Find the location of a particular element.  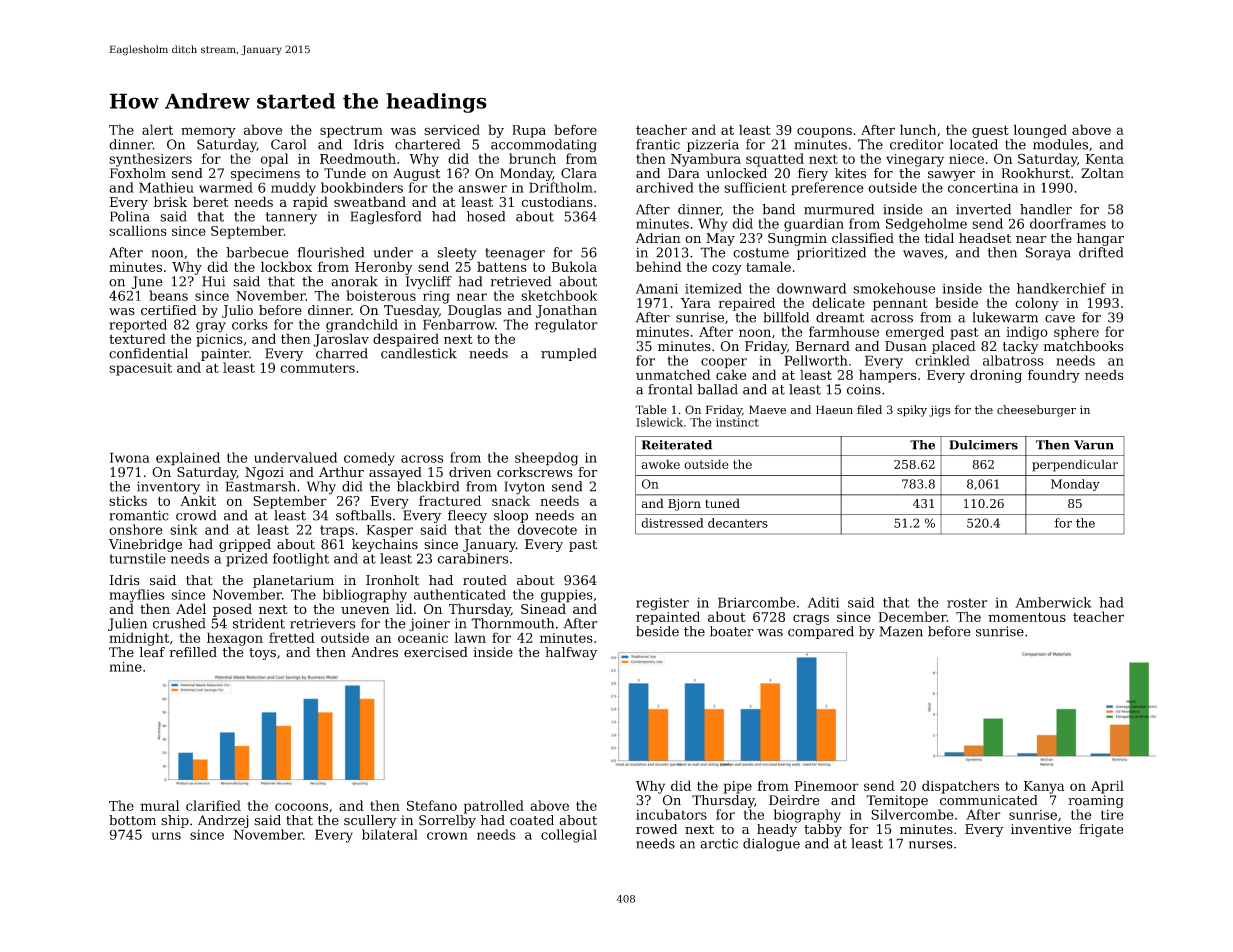

Dulcimers is located at coordinates (983, 445).
